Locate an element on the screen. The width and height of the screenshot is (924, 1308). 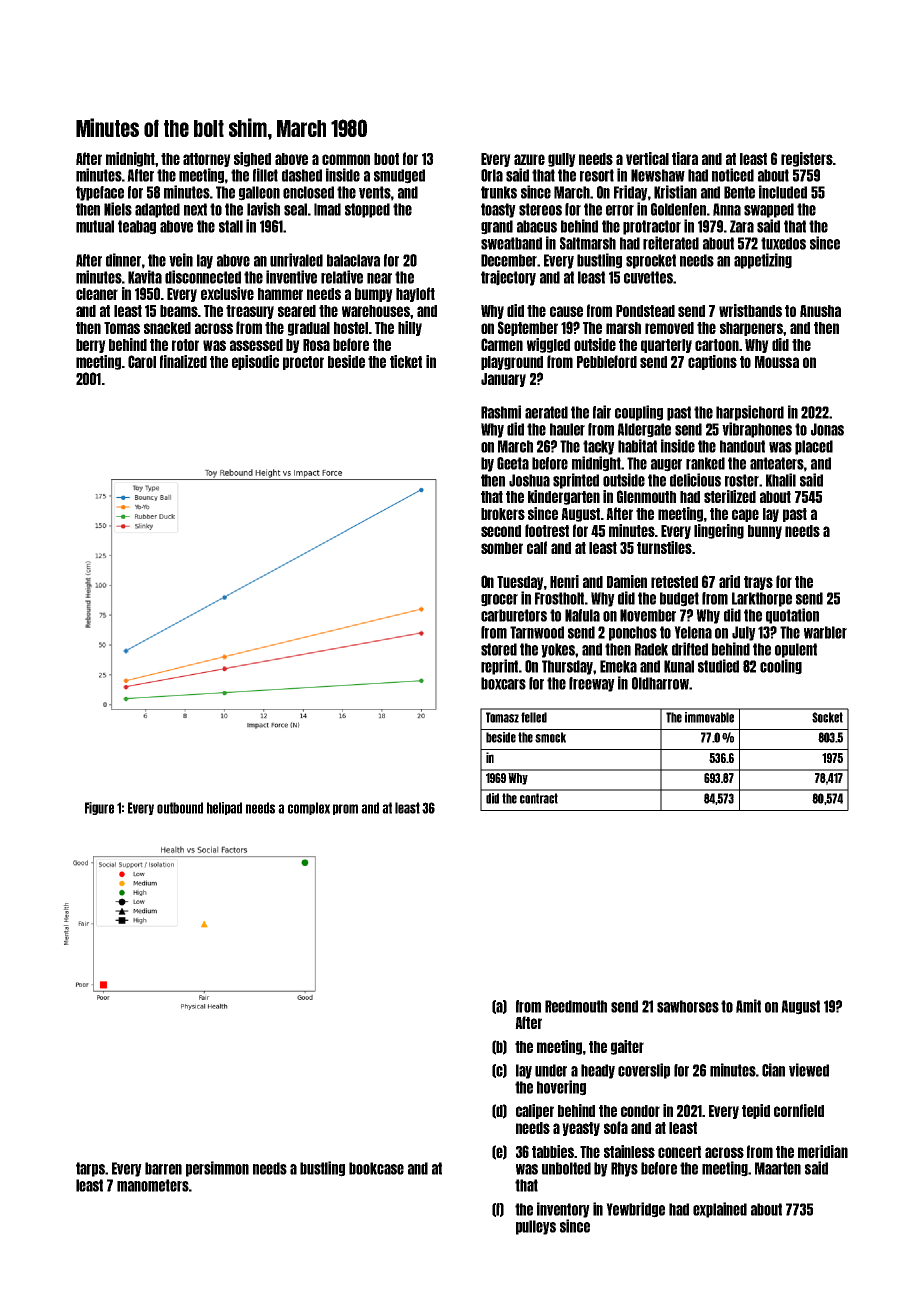
abacus is located at coordinates (537, 226).
